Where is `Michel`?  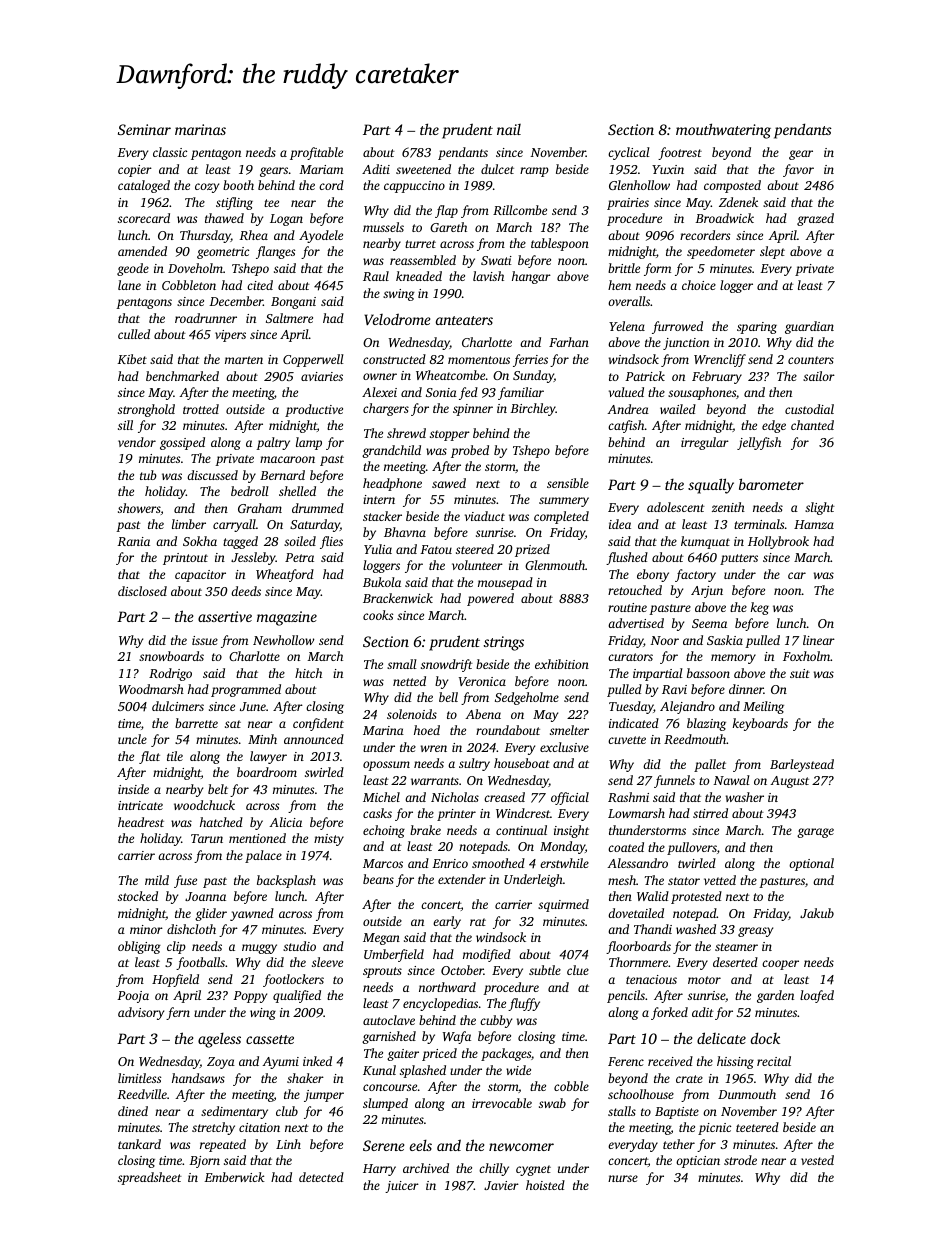
Michel is located at coordinates (381, 797).
